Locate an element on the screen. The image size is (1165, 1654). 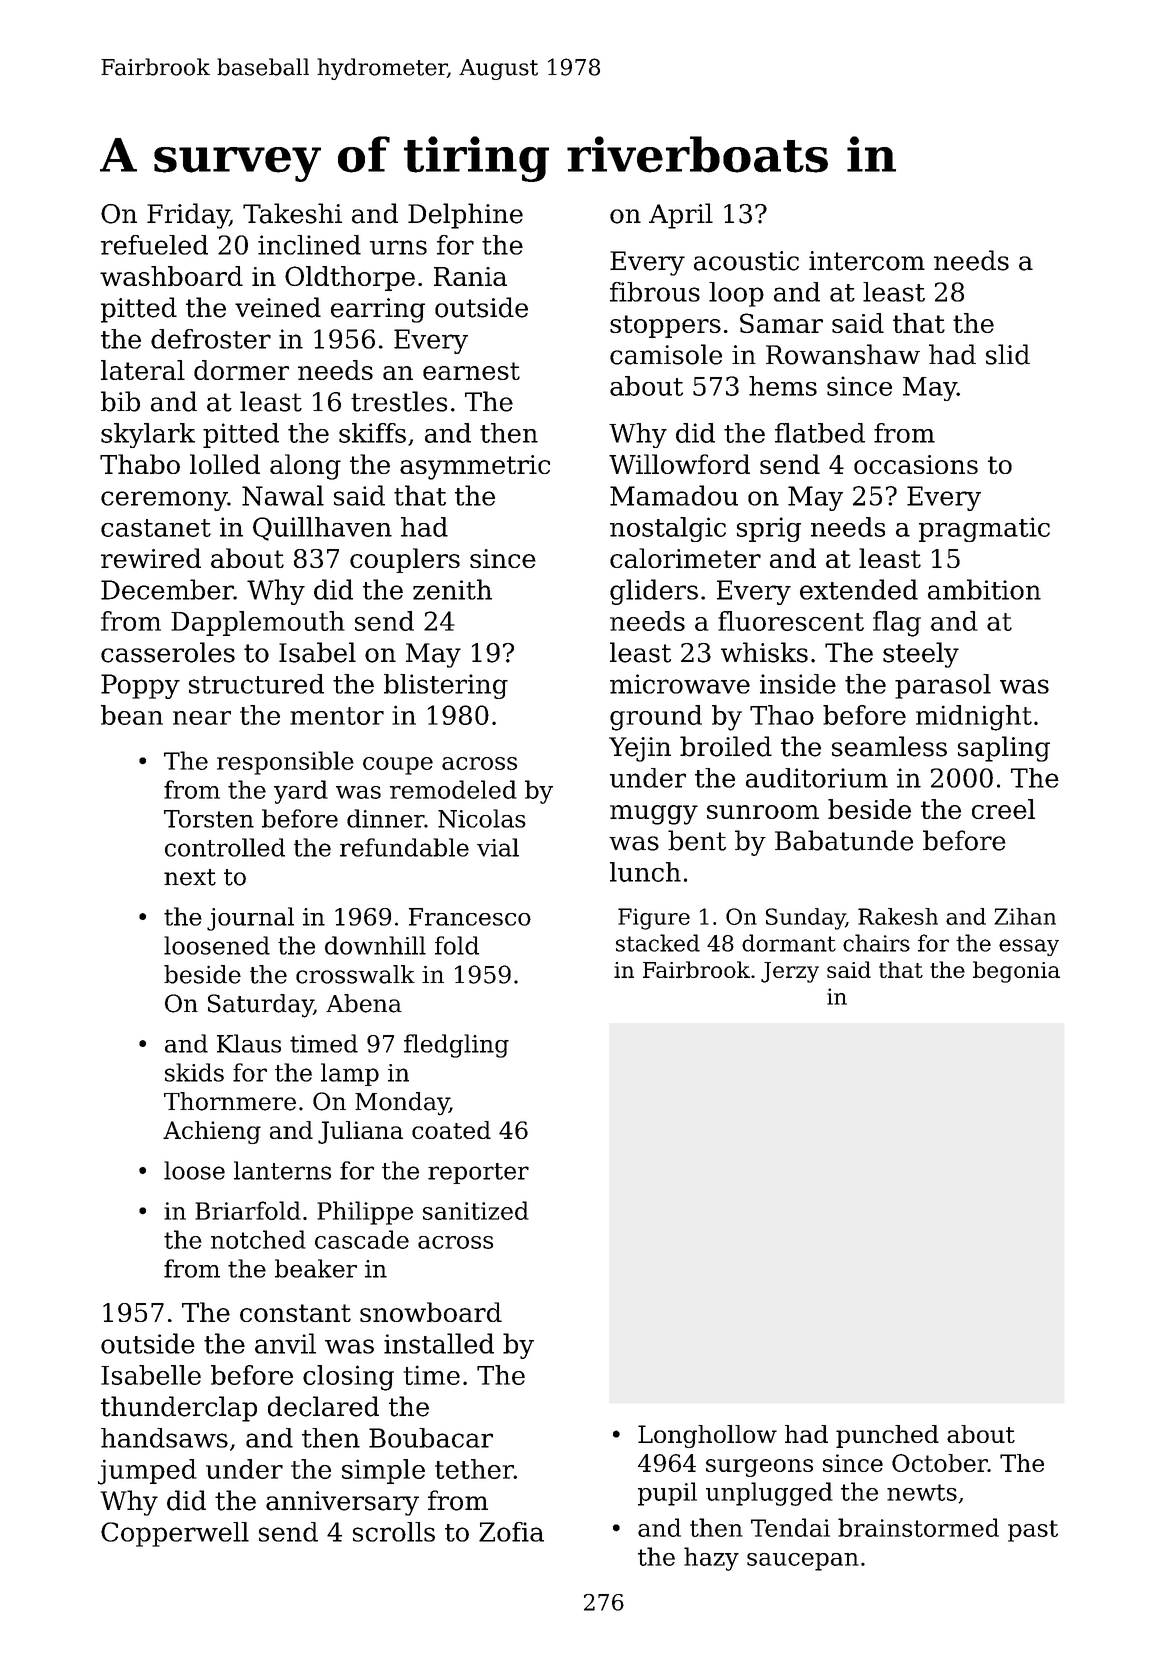
begonia is located at coordinates (1016, 972).
